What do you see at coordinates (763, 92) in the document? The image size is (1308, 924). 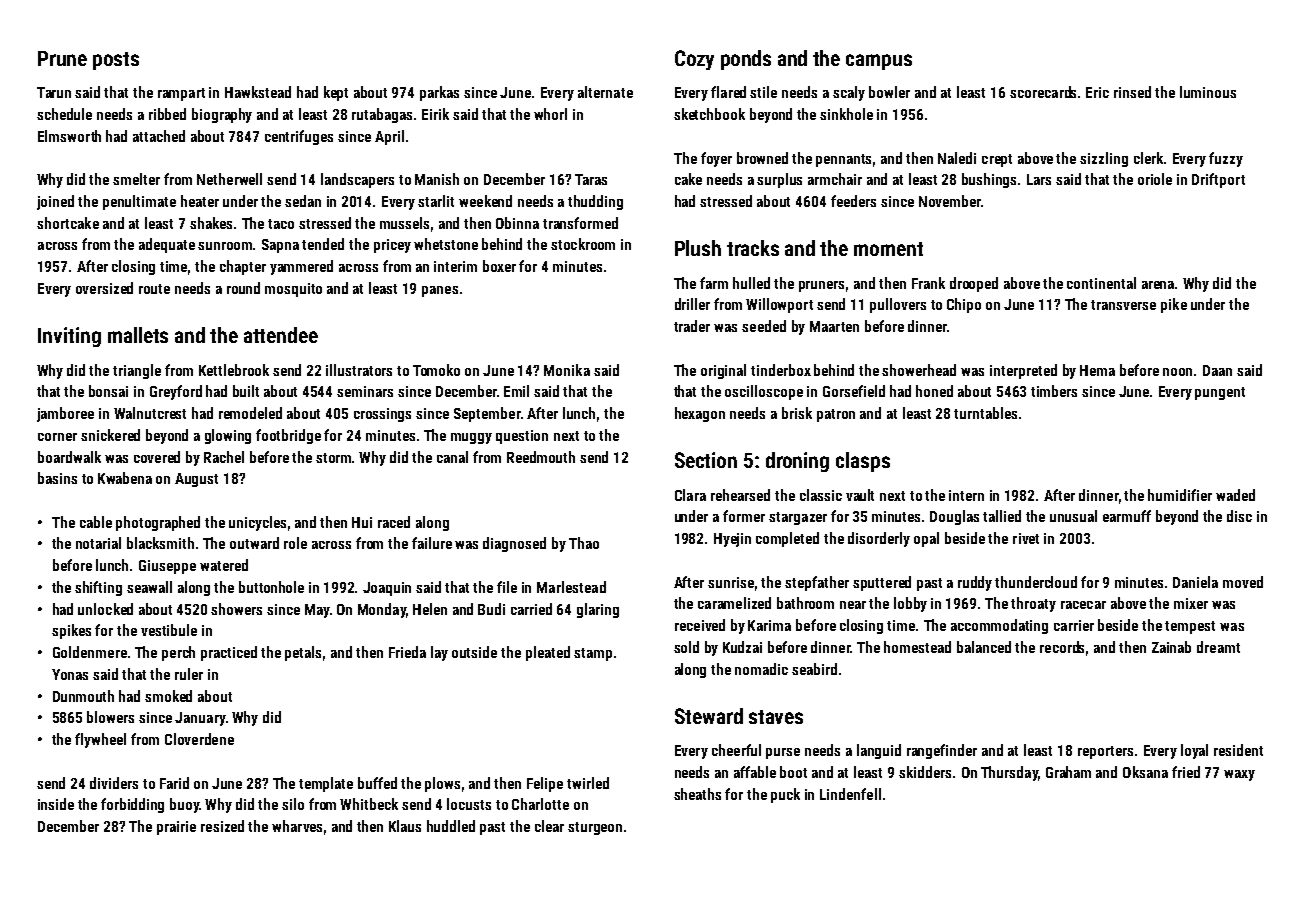 I see `stile` at bounding box center [763, 92].
